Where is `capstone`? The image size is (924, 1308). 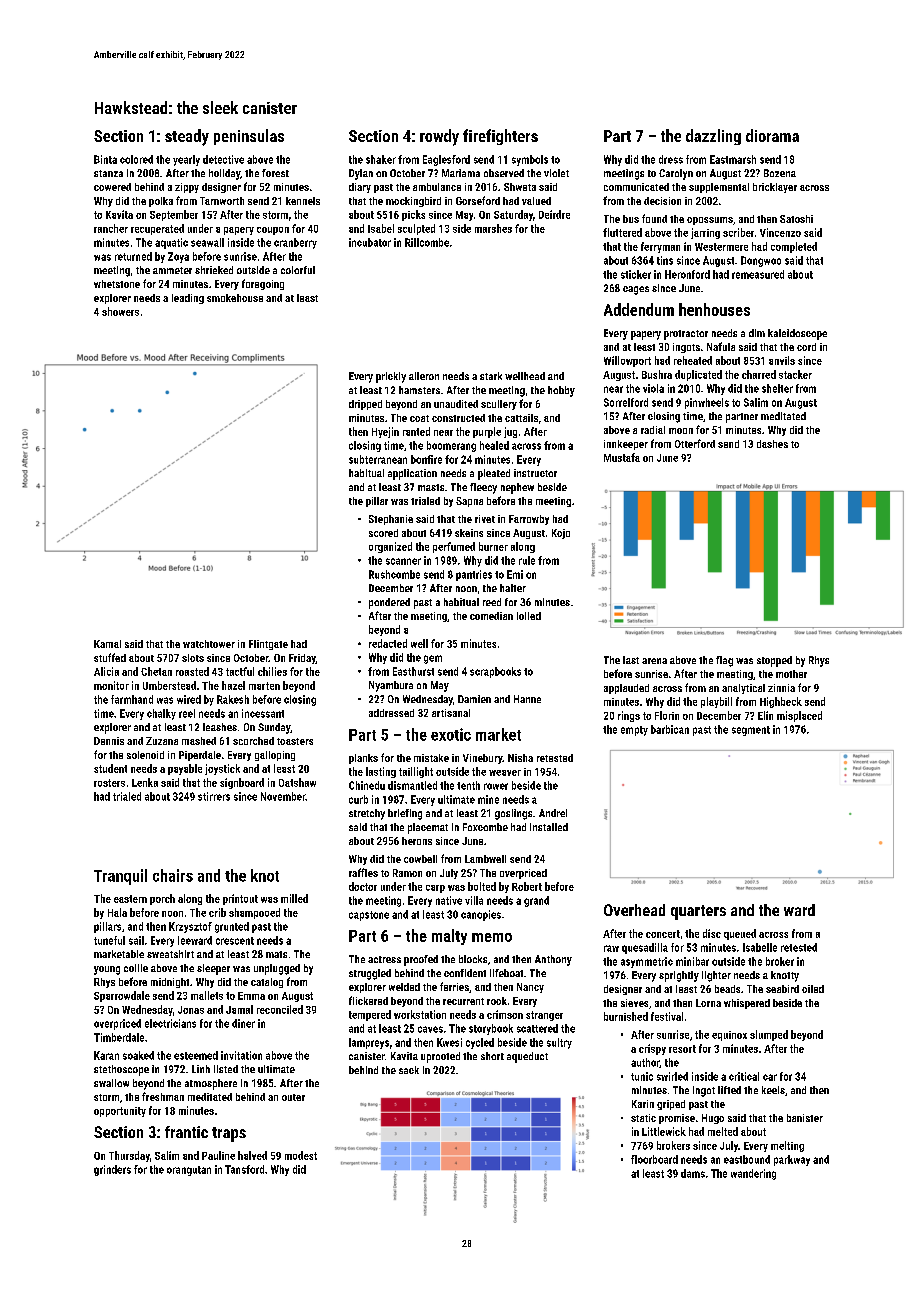
capstone is located at coordinates (369, 916).
